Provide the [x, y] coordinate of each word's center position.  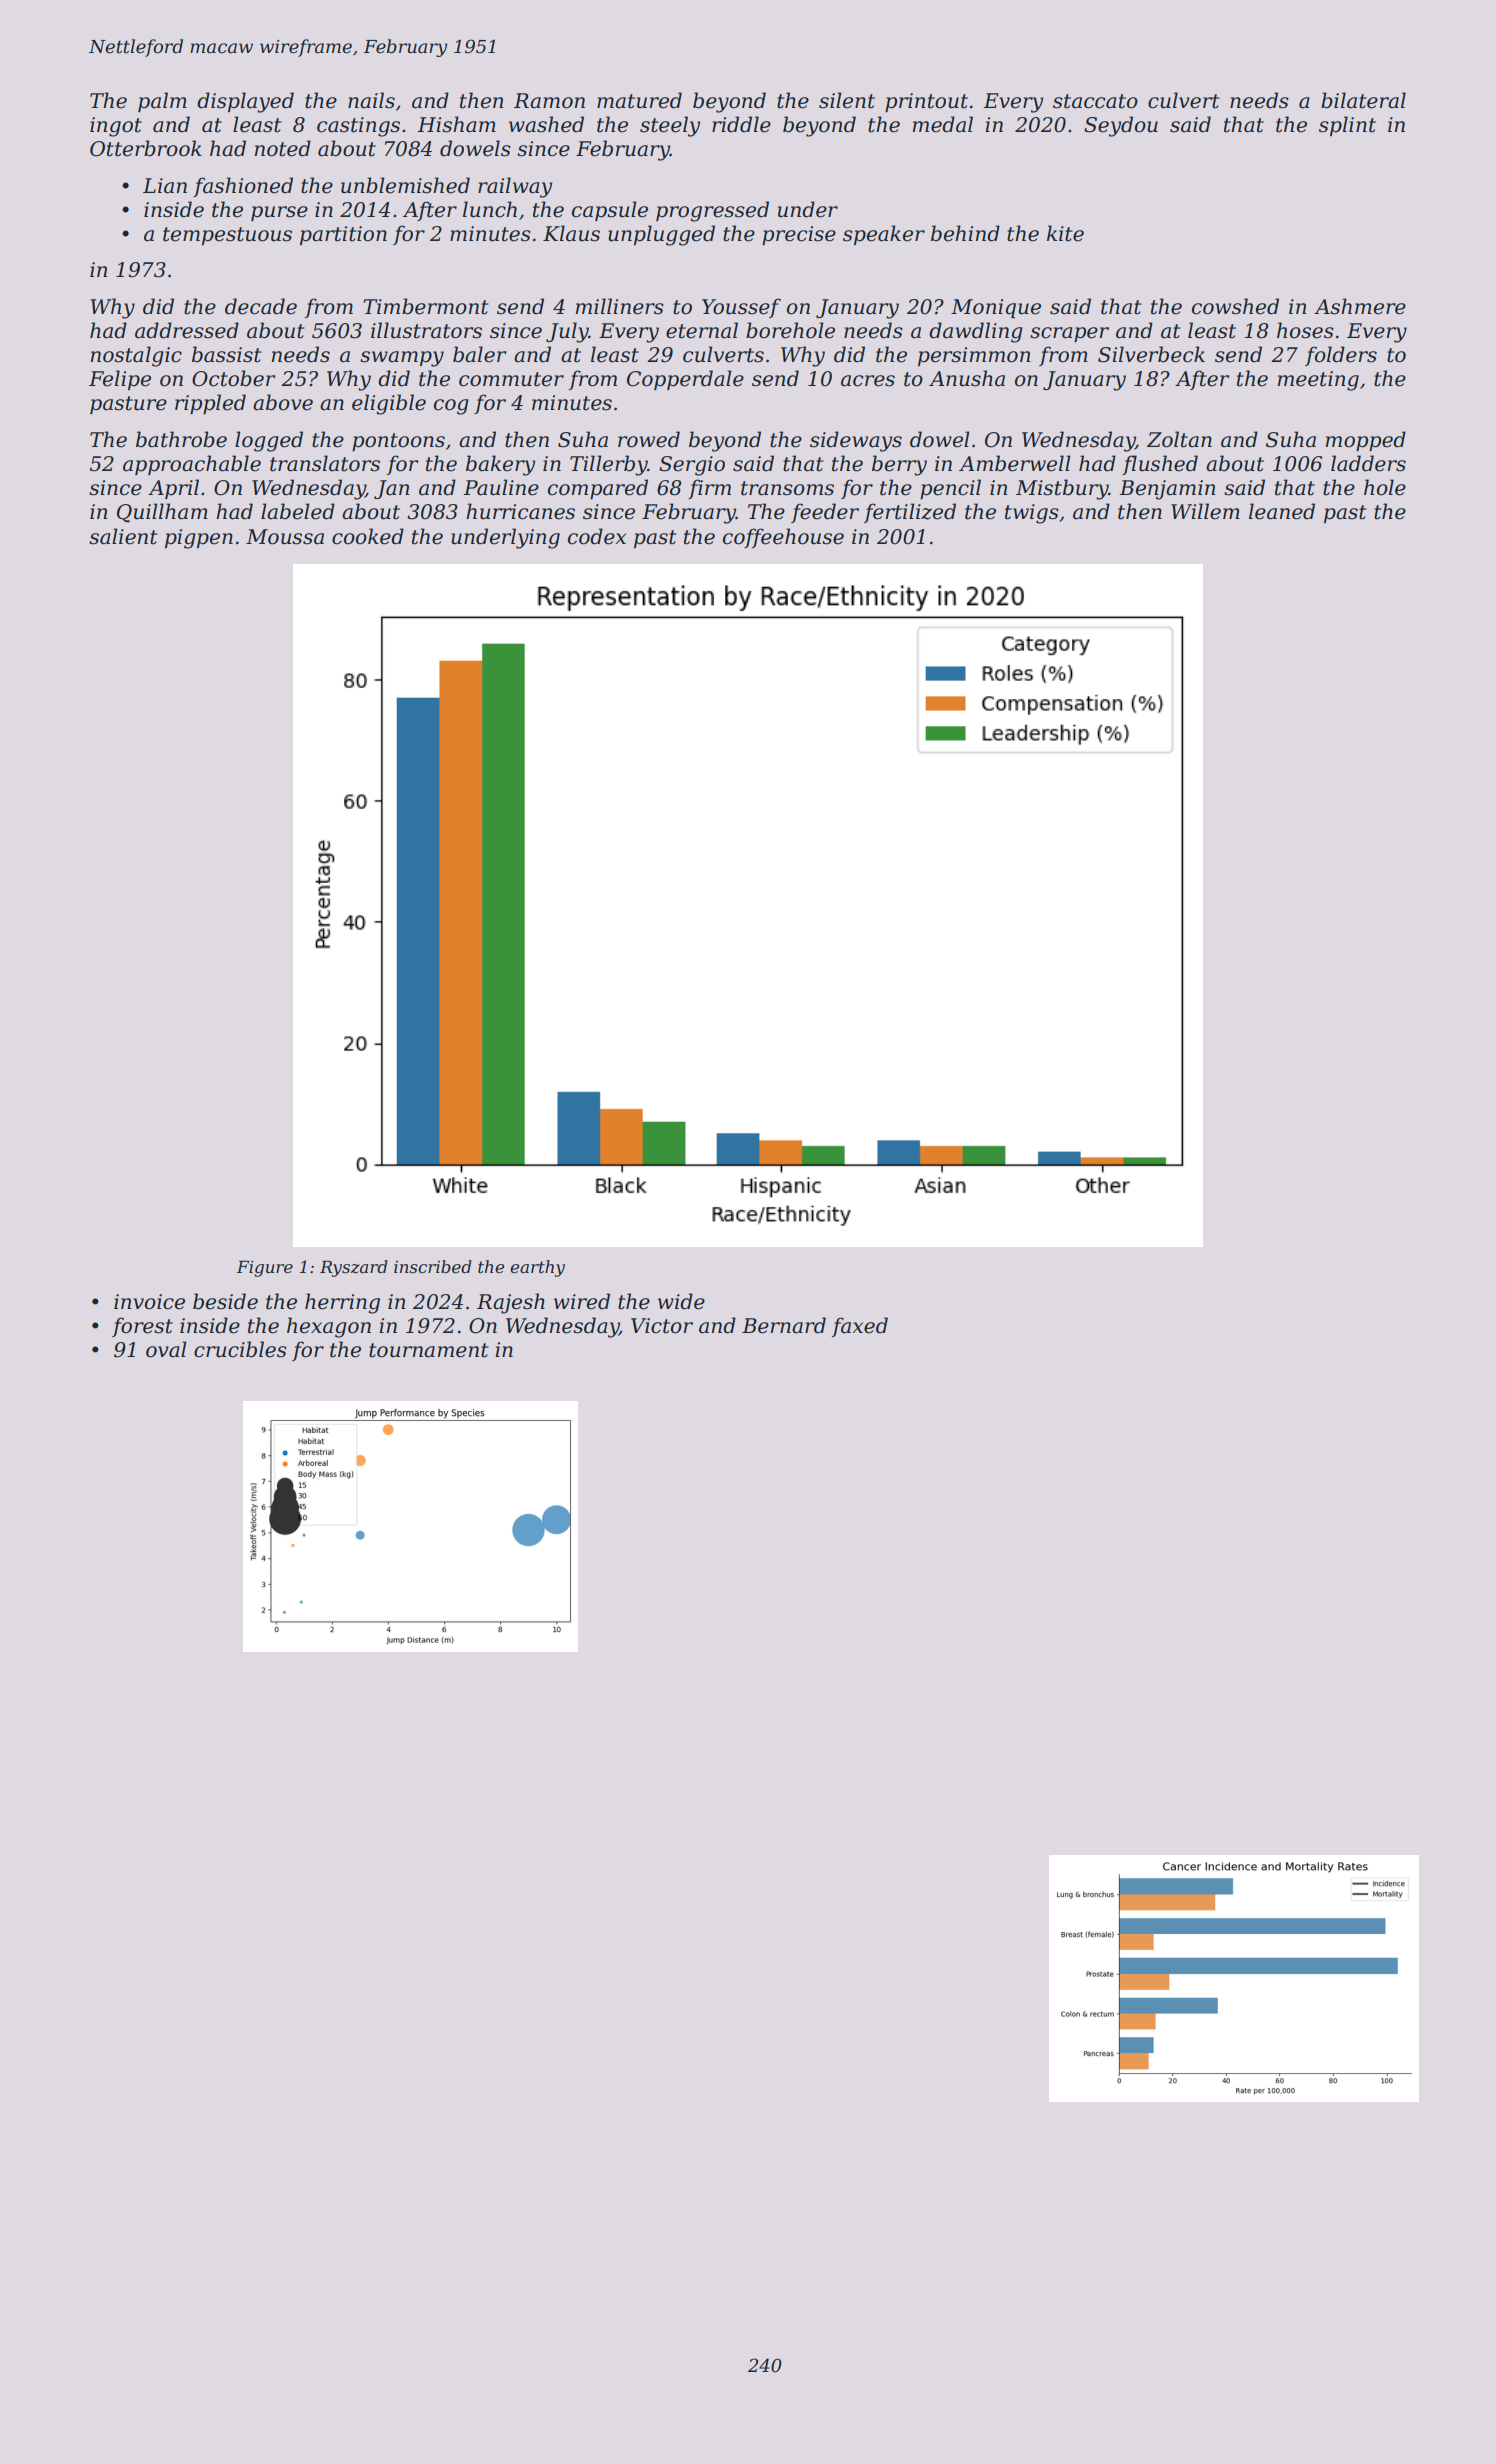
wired [582, 1301]
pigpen [199, 539]
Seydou [1121, 126]
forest [142, 1327]
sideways [856, 441]
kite [1065, 233]
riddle [741, 124]
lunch [490, 209]
